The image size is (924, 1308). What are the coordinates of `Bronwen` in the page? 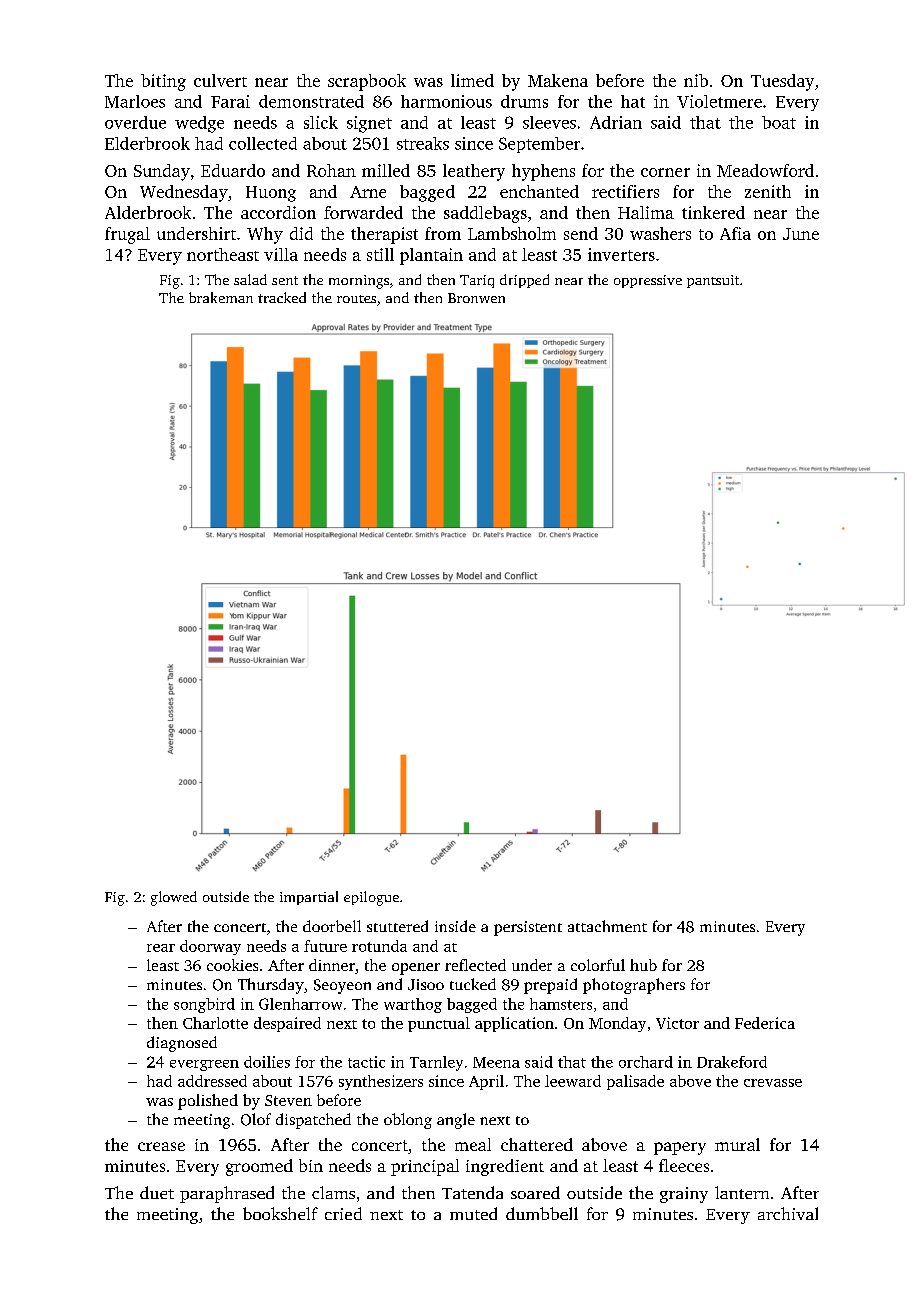 It's located at (476, 298).
